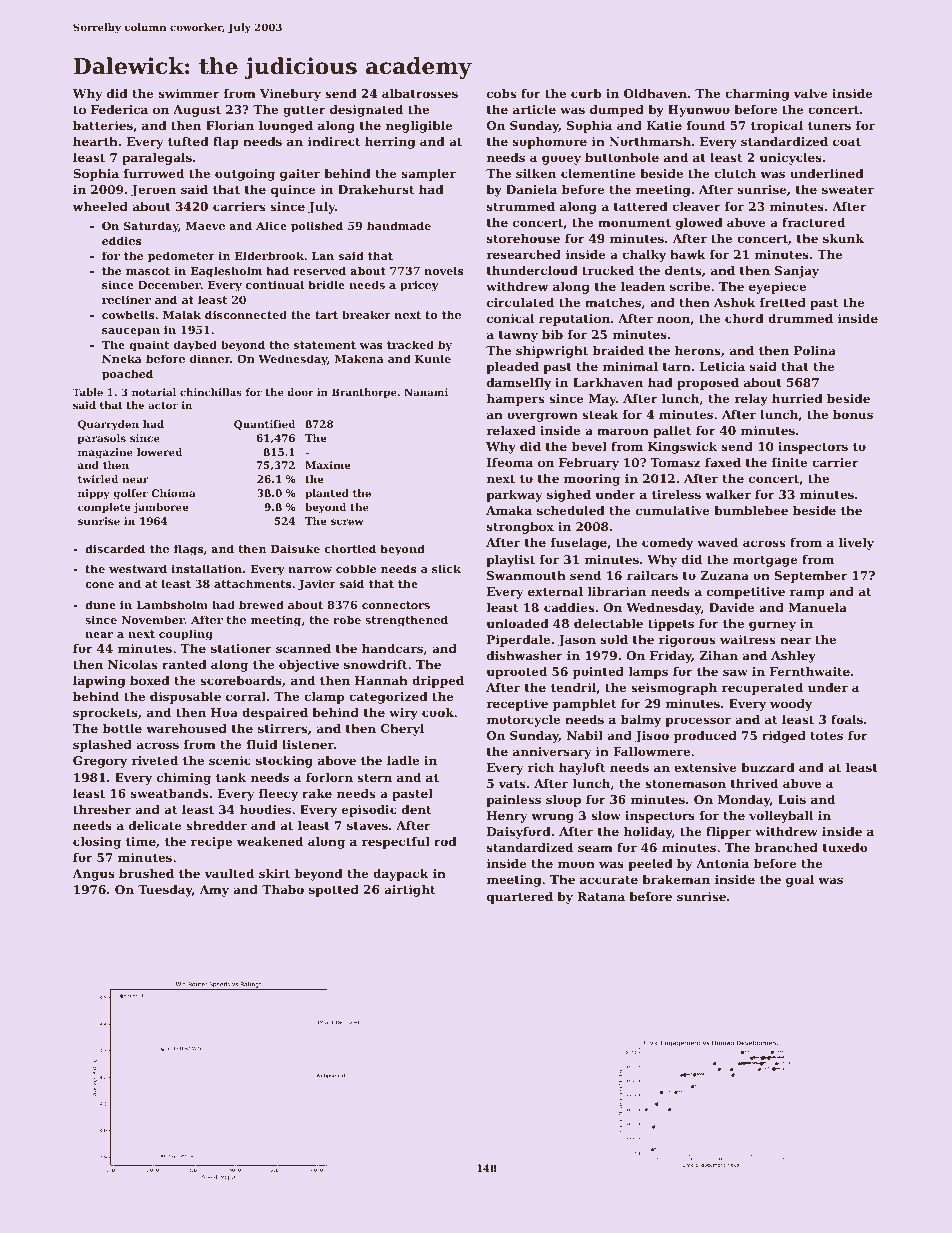  I want to click on valve, so click(811, 93).
